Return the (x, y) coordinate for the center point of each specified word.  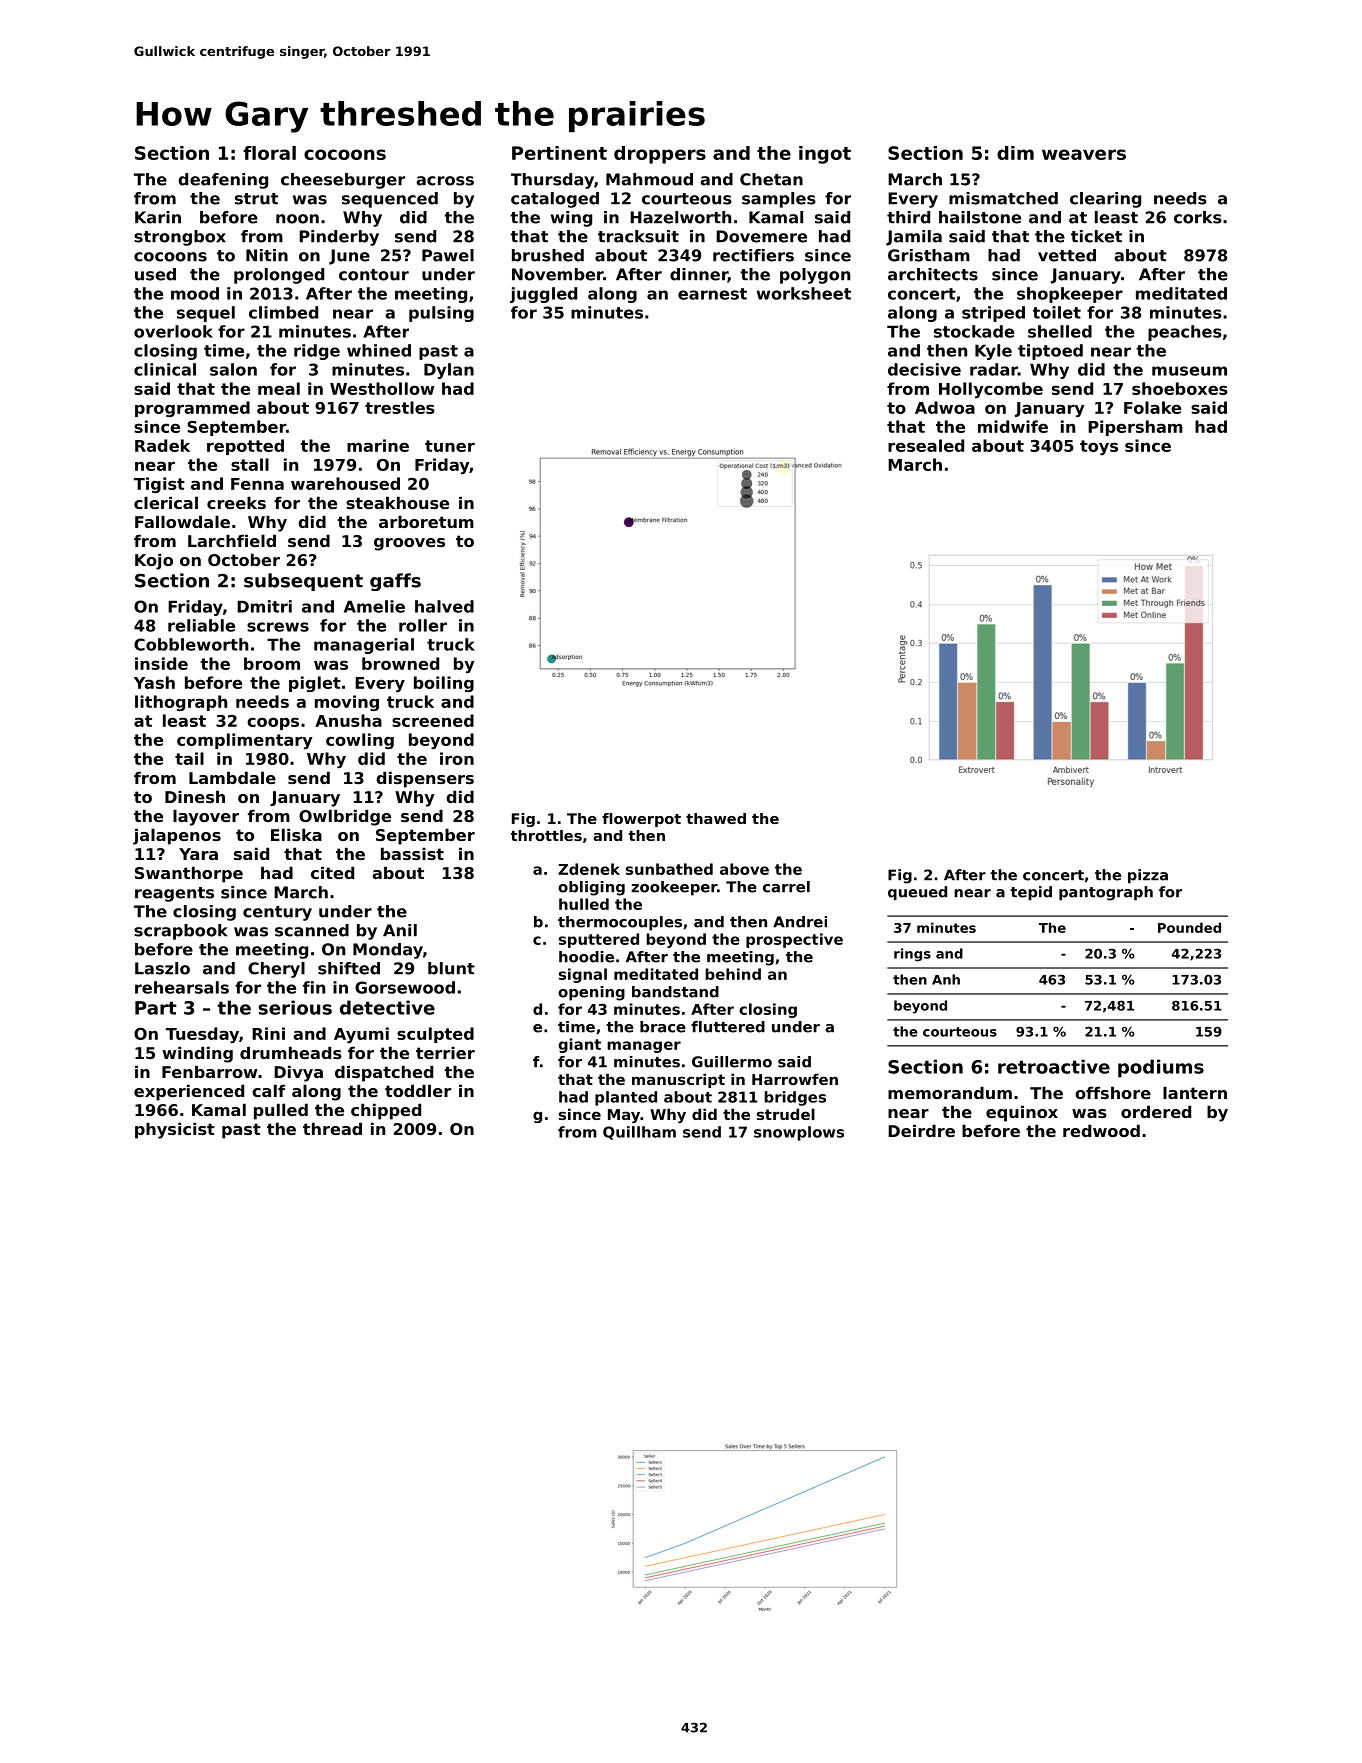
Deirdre (921, 1130)
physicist (175, 1130)
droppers (660, 155)
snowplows (799, 1133)
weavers (1084, 154)
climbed (283, 312)
